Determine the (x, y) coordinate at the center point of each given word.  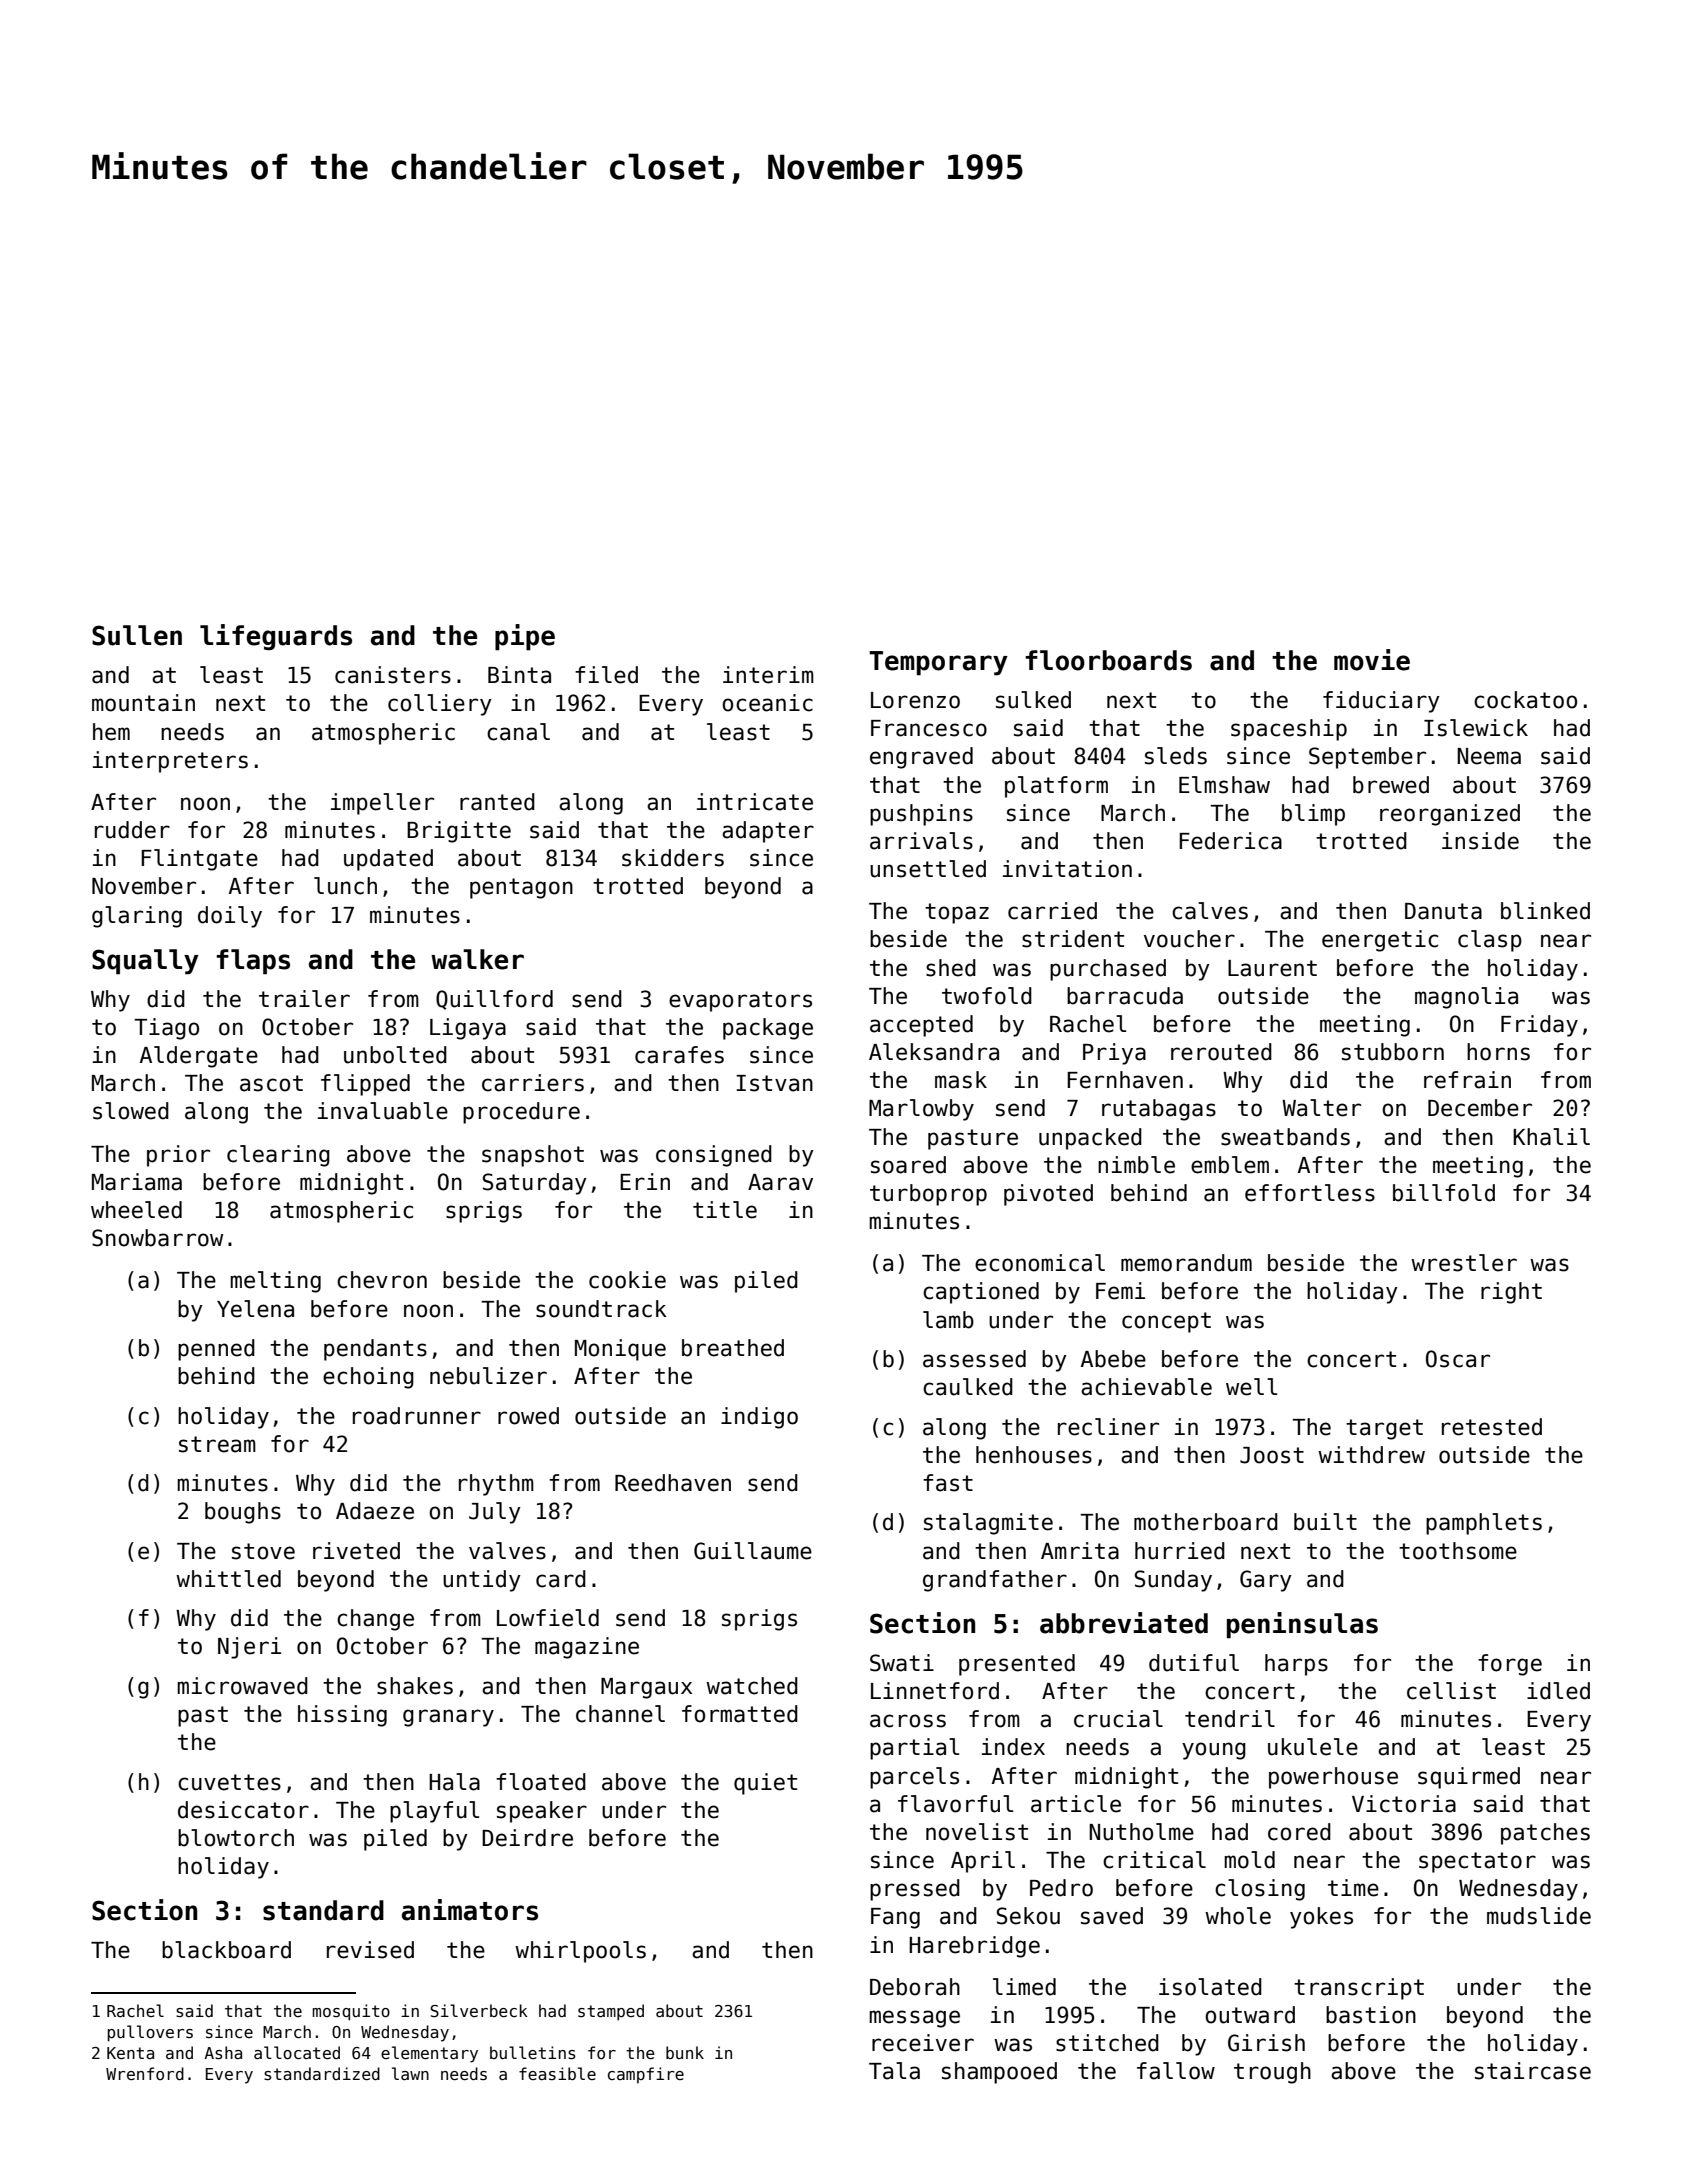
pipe (525, 637)
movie (1372, 660)
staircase (1533, 2071)
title (725, 1210)
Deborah (915, 1987)
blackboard (226, 1950)
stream (217, 1444)
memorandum (1186, 1263)
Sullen (137, 635)
